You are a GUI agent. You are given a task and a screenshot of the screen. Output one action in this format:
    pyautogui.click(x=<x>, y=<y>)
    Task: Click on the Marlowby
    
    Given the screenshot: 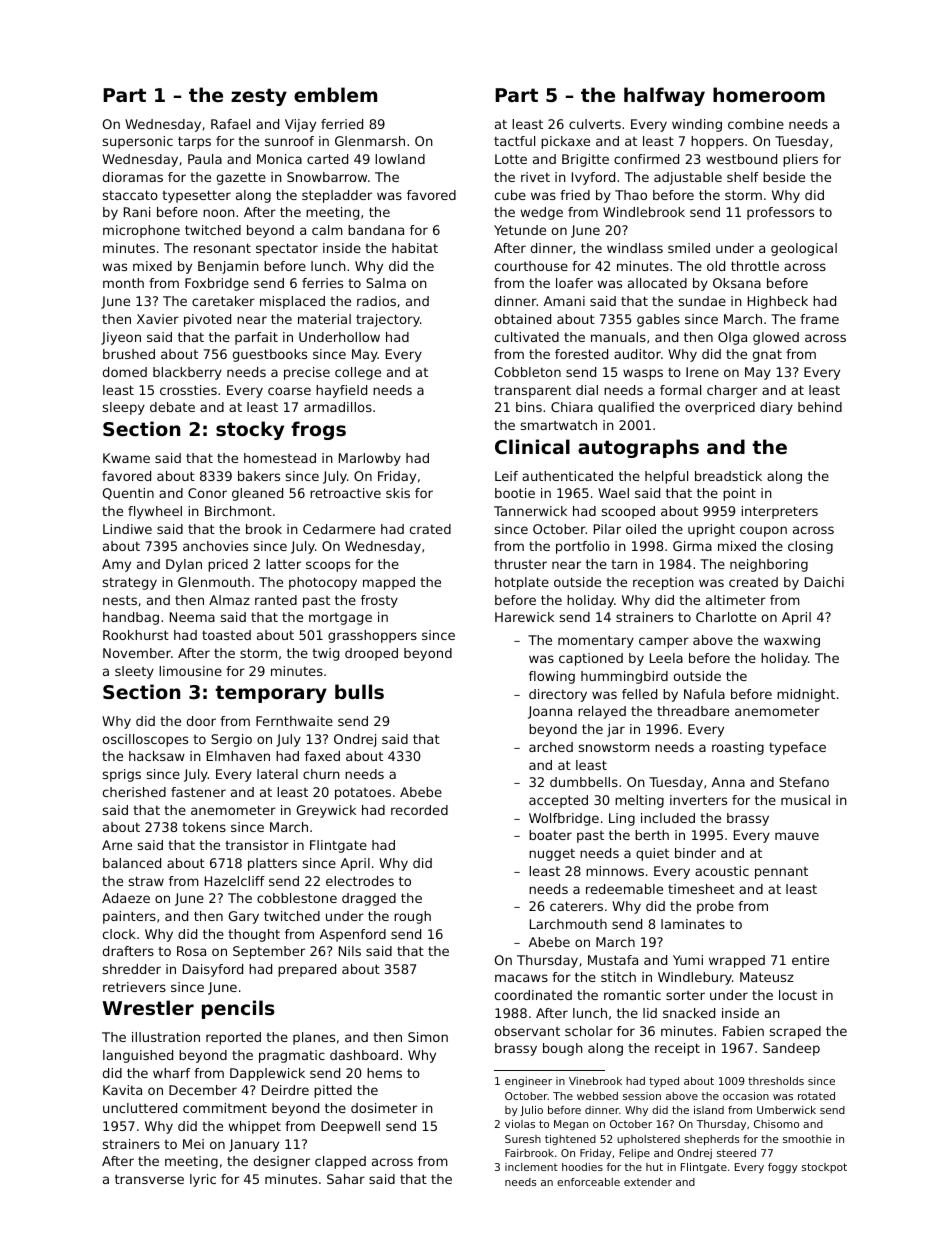 What is the action you would take?
    pyautogui.click(x=370, y=459)
